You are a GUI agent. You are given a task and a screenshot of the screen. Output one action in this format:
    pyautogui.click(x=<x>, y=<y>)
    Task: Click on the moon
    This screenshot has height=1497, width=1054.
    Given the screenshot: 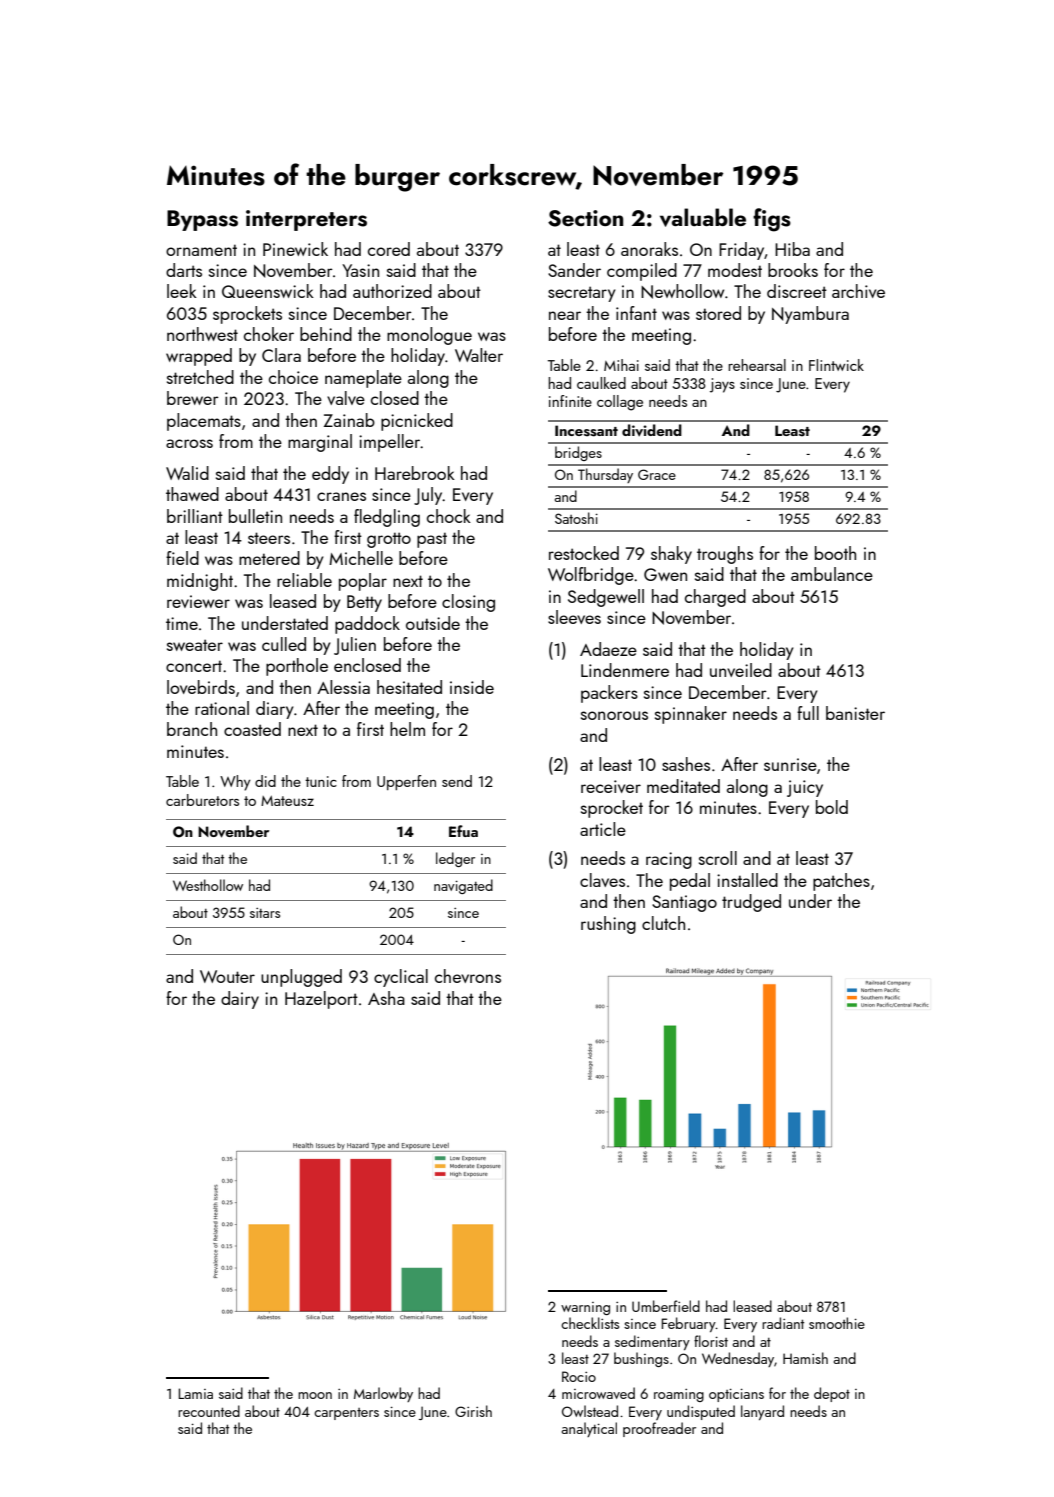 What is the action you would take?
    pyautogui.click(x=315, y=1395)
